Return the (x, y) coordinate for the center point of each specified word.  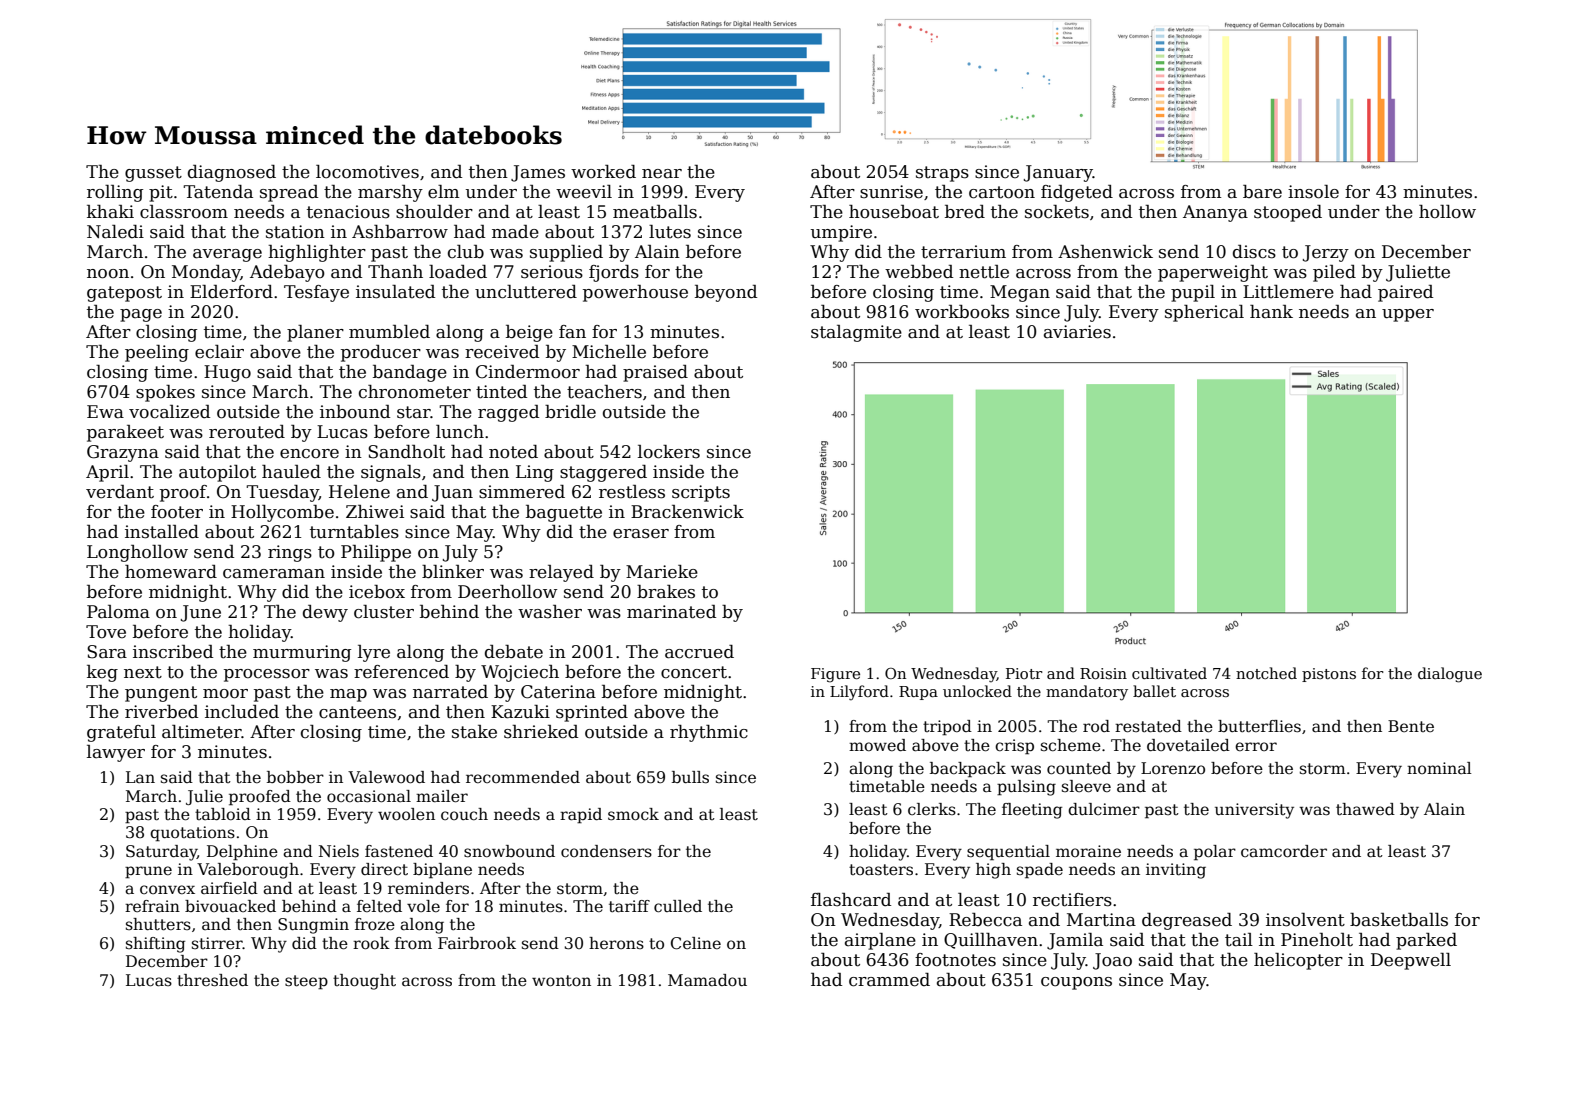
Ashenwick (1105, 252)
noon (108, 274)
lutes (670, 232)
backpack (968, 770)
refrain (152, 906)
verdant (120, 492)
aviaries (1077, 332)
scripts (701, 493)
